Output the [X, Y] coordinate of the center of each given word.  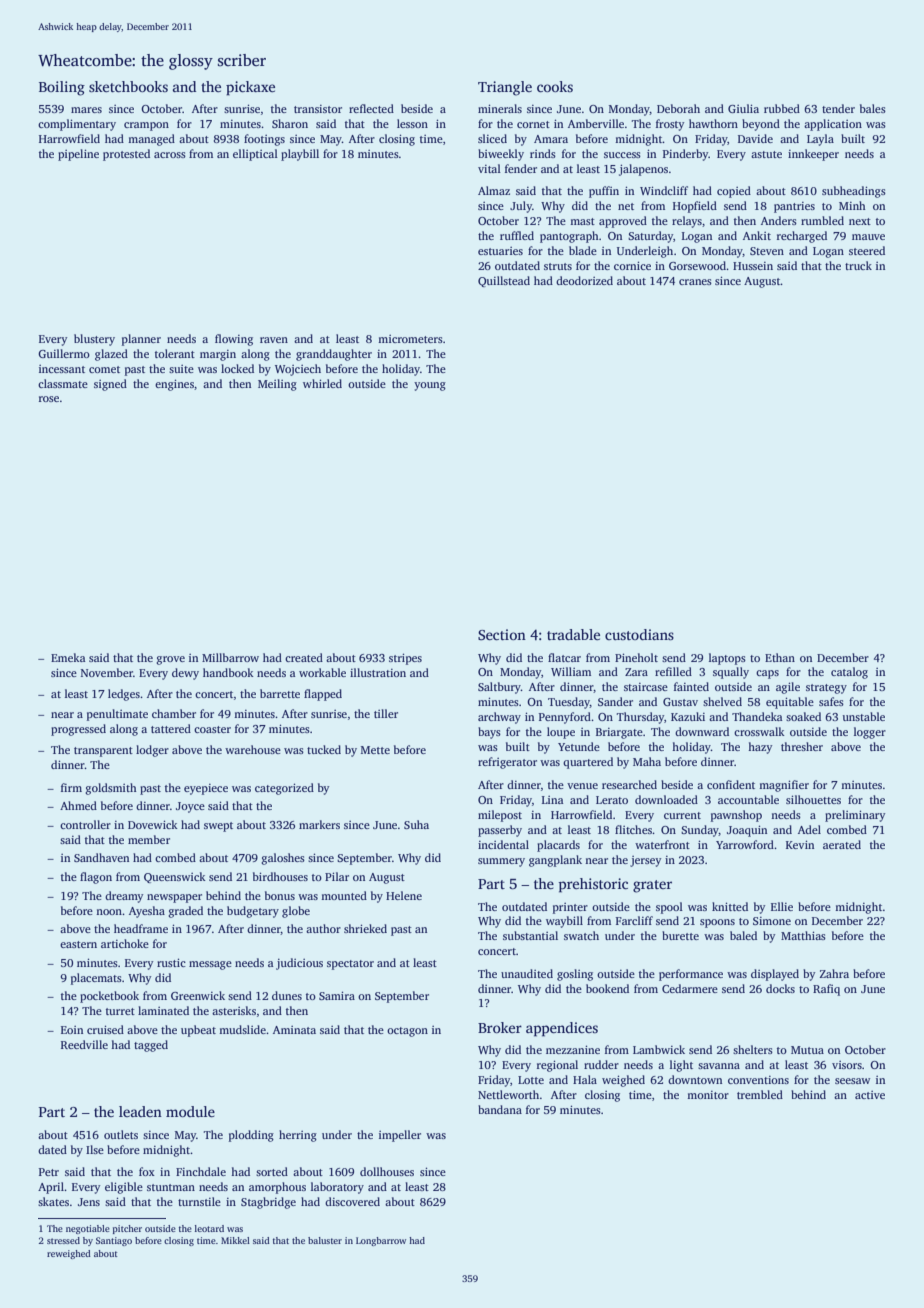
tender [838, 108]
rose [49, 399]
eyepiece [206, 789]
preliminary [855, 816]
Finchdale [201, 1171]
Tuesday [569, 703]
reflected [371, 108]
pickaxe [250, 88]
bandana [500, 1109]
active [870, 1095]
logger [870, 733]
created [304, 657]
